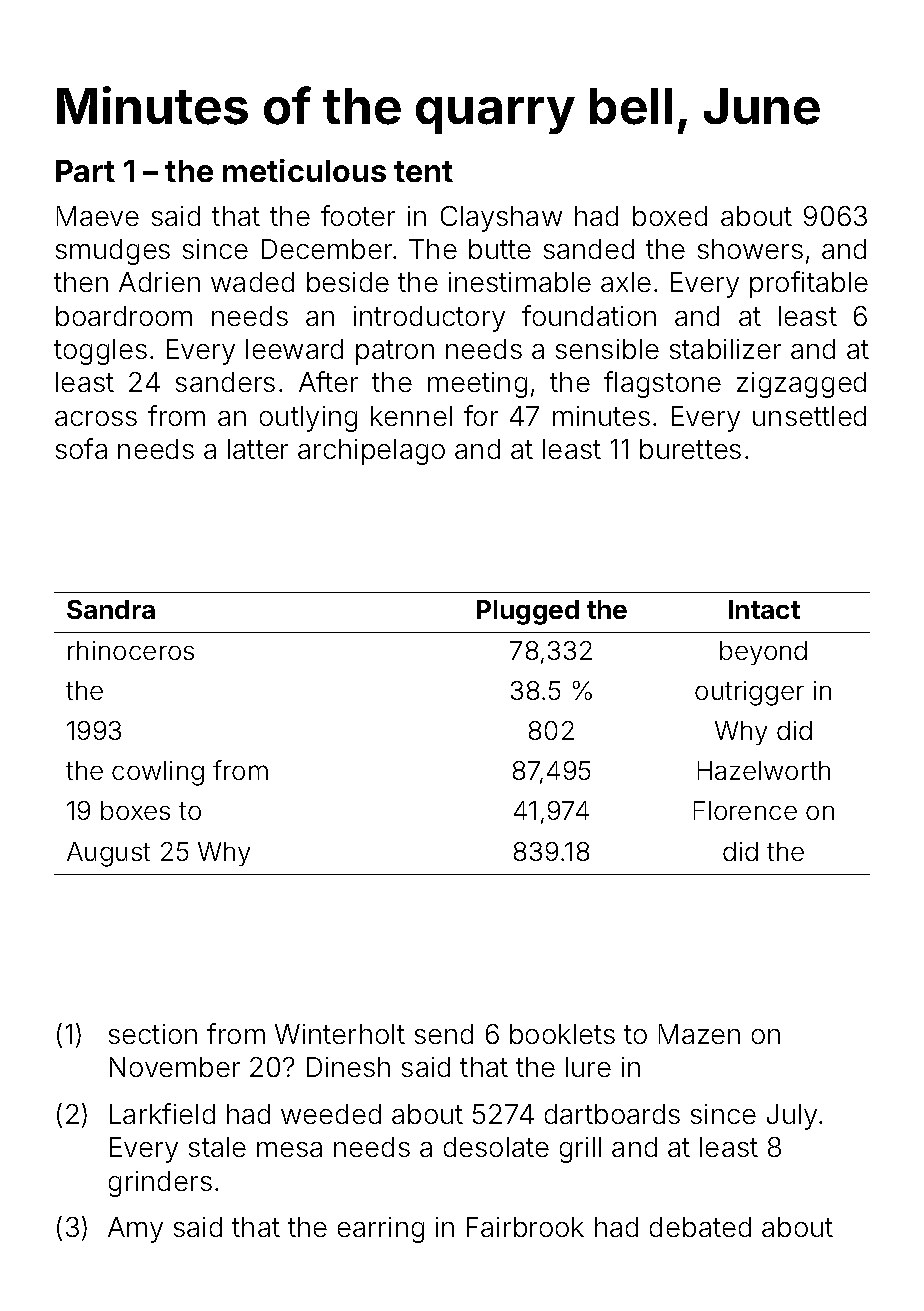  What do you see at coordinates (153, 1034) in the page?
I see `section` at bounding box center [153, 1034].
